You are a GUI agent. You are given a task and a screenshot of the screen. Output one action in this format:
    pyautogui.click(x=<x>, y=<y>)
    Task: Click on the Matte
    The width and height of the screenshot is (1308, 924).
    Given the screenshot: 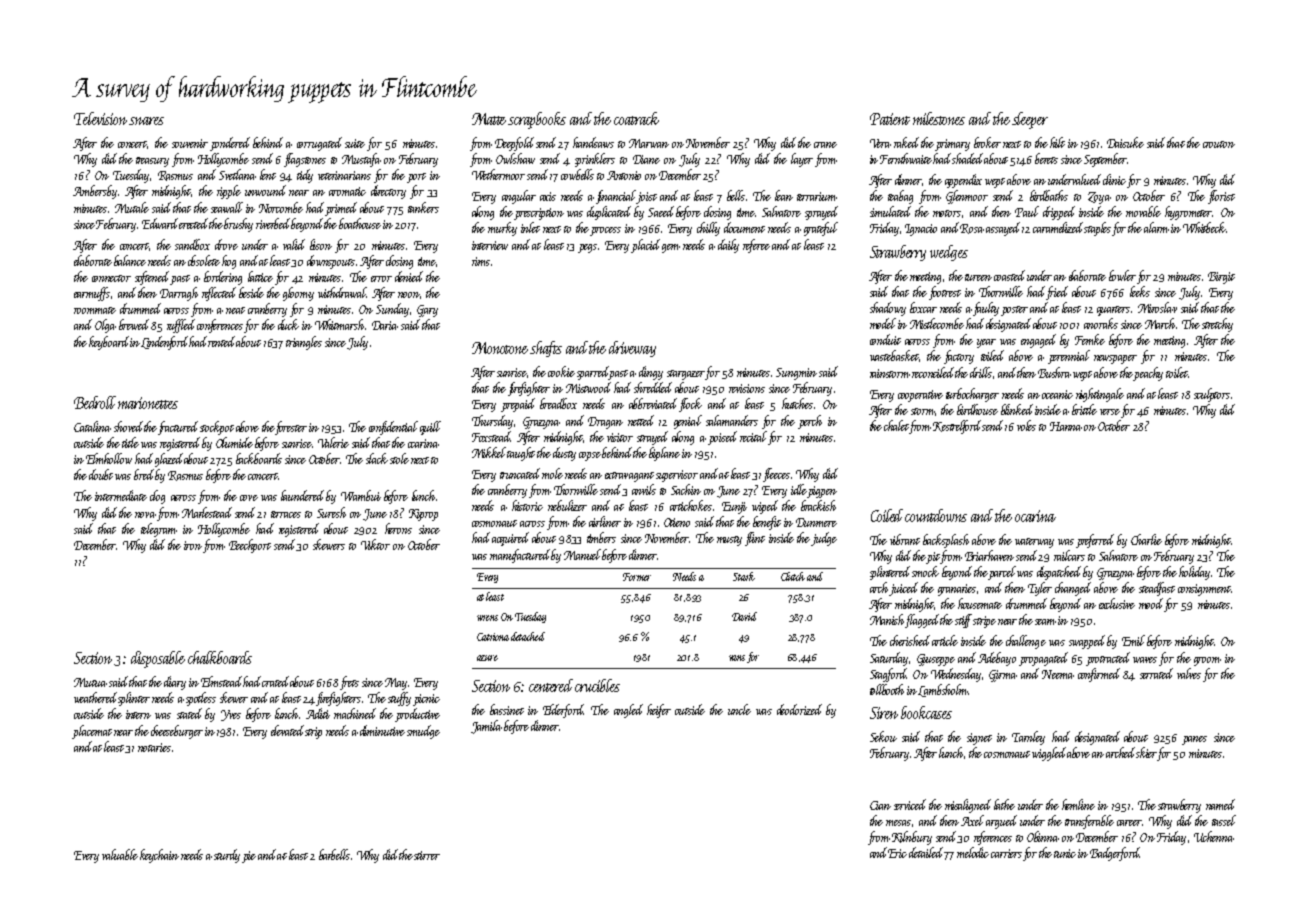 What is the action you would take?
    pyautogui.click(x=489, y=119)
